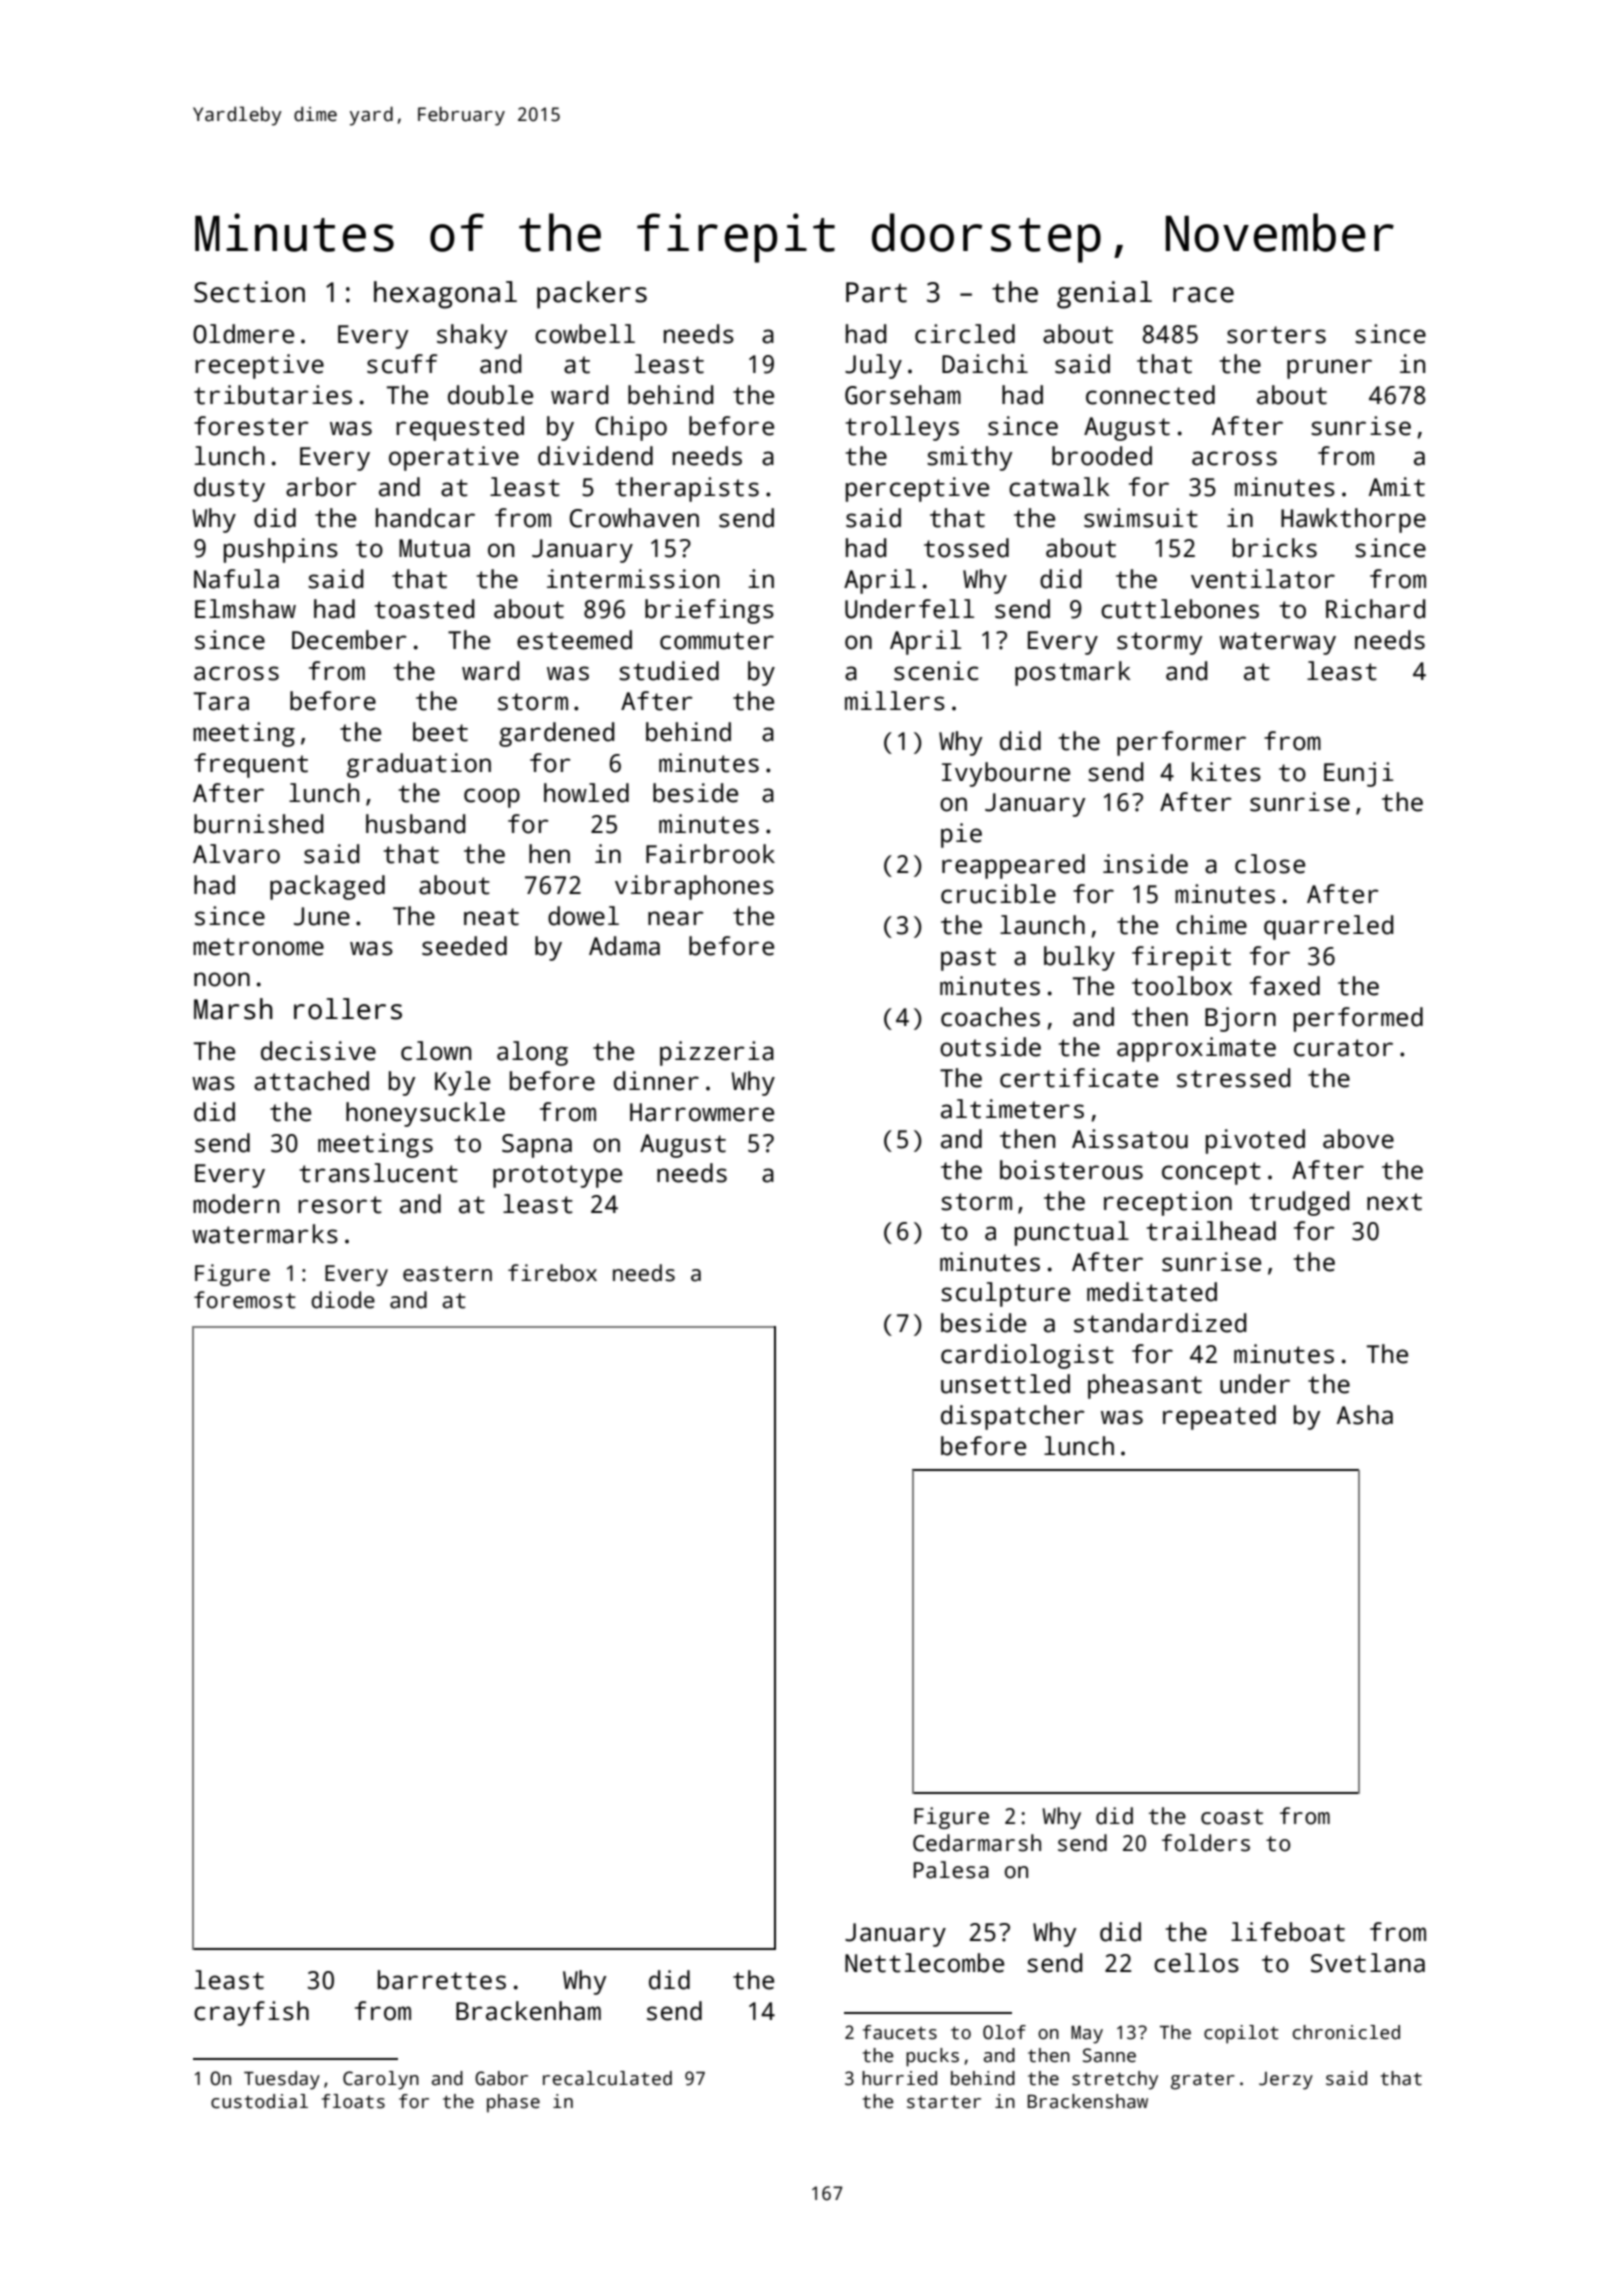 The width and height of the page is (1620, 2292). What do you see at coordinates (966, 548) in the page?
I see `tossed` at bounding box center [966, 548].
